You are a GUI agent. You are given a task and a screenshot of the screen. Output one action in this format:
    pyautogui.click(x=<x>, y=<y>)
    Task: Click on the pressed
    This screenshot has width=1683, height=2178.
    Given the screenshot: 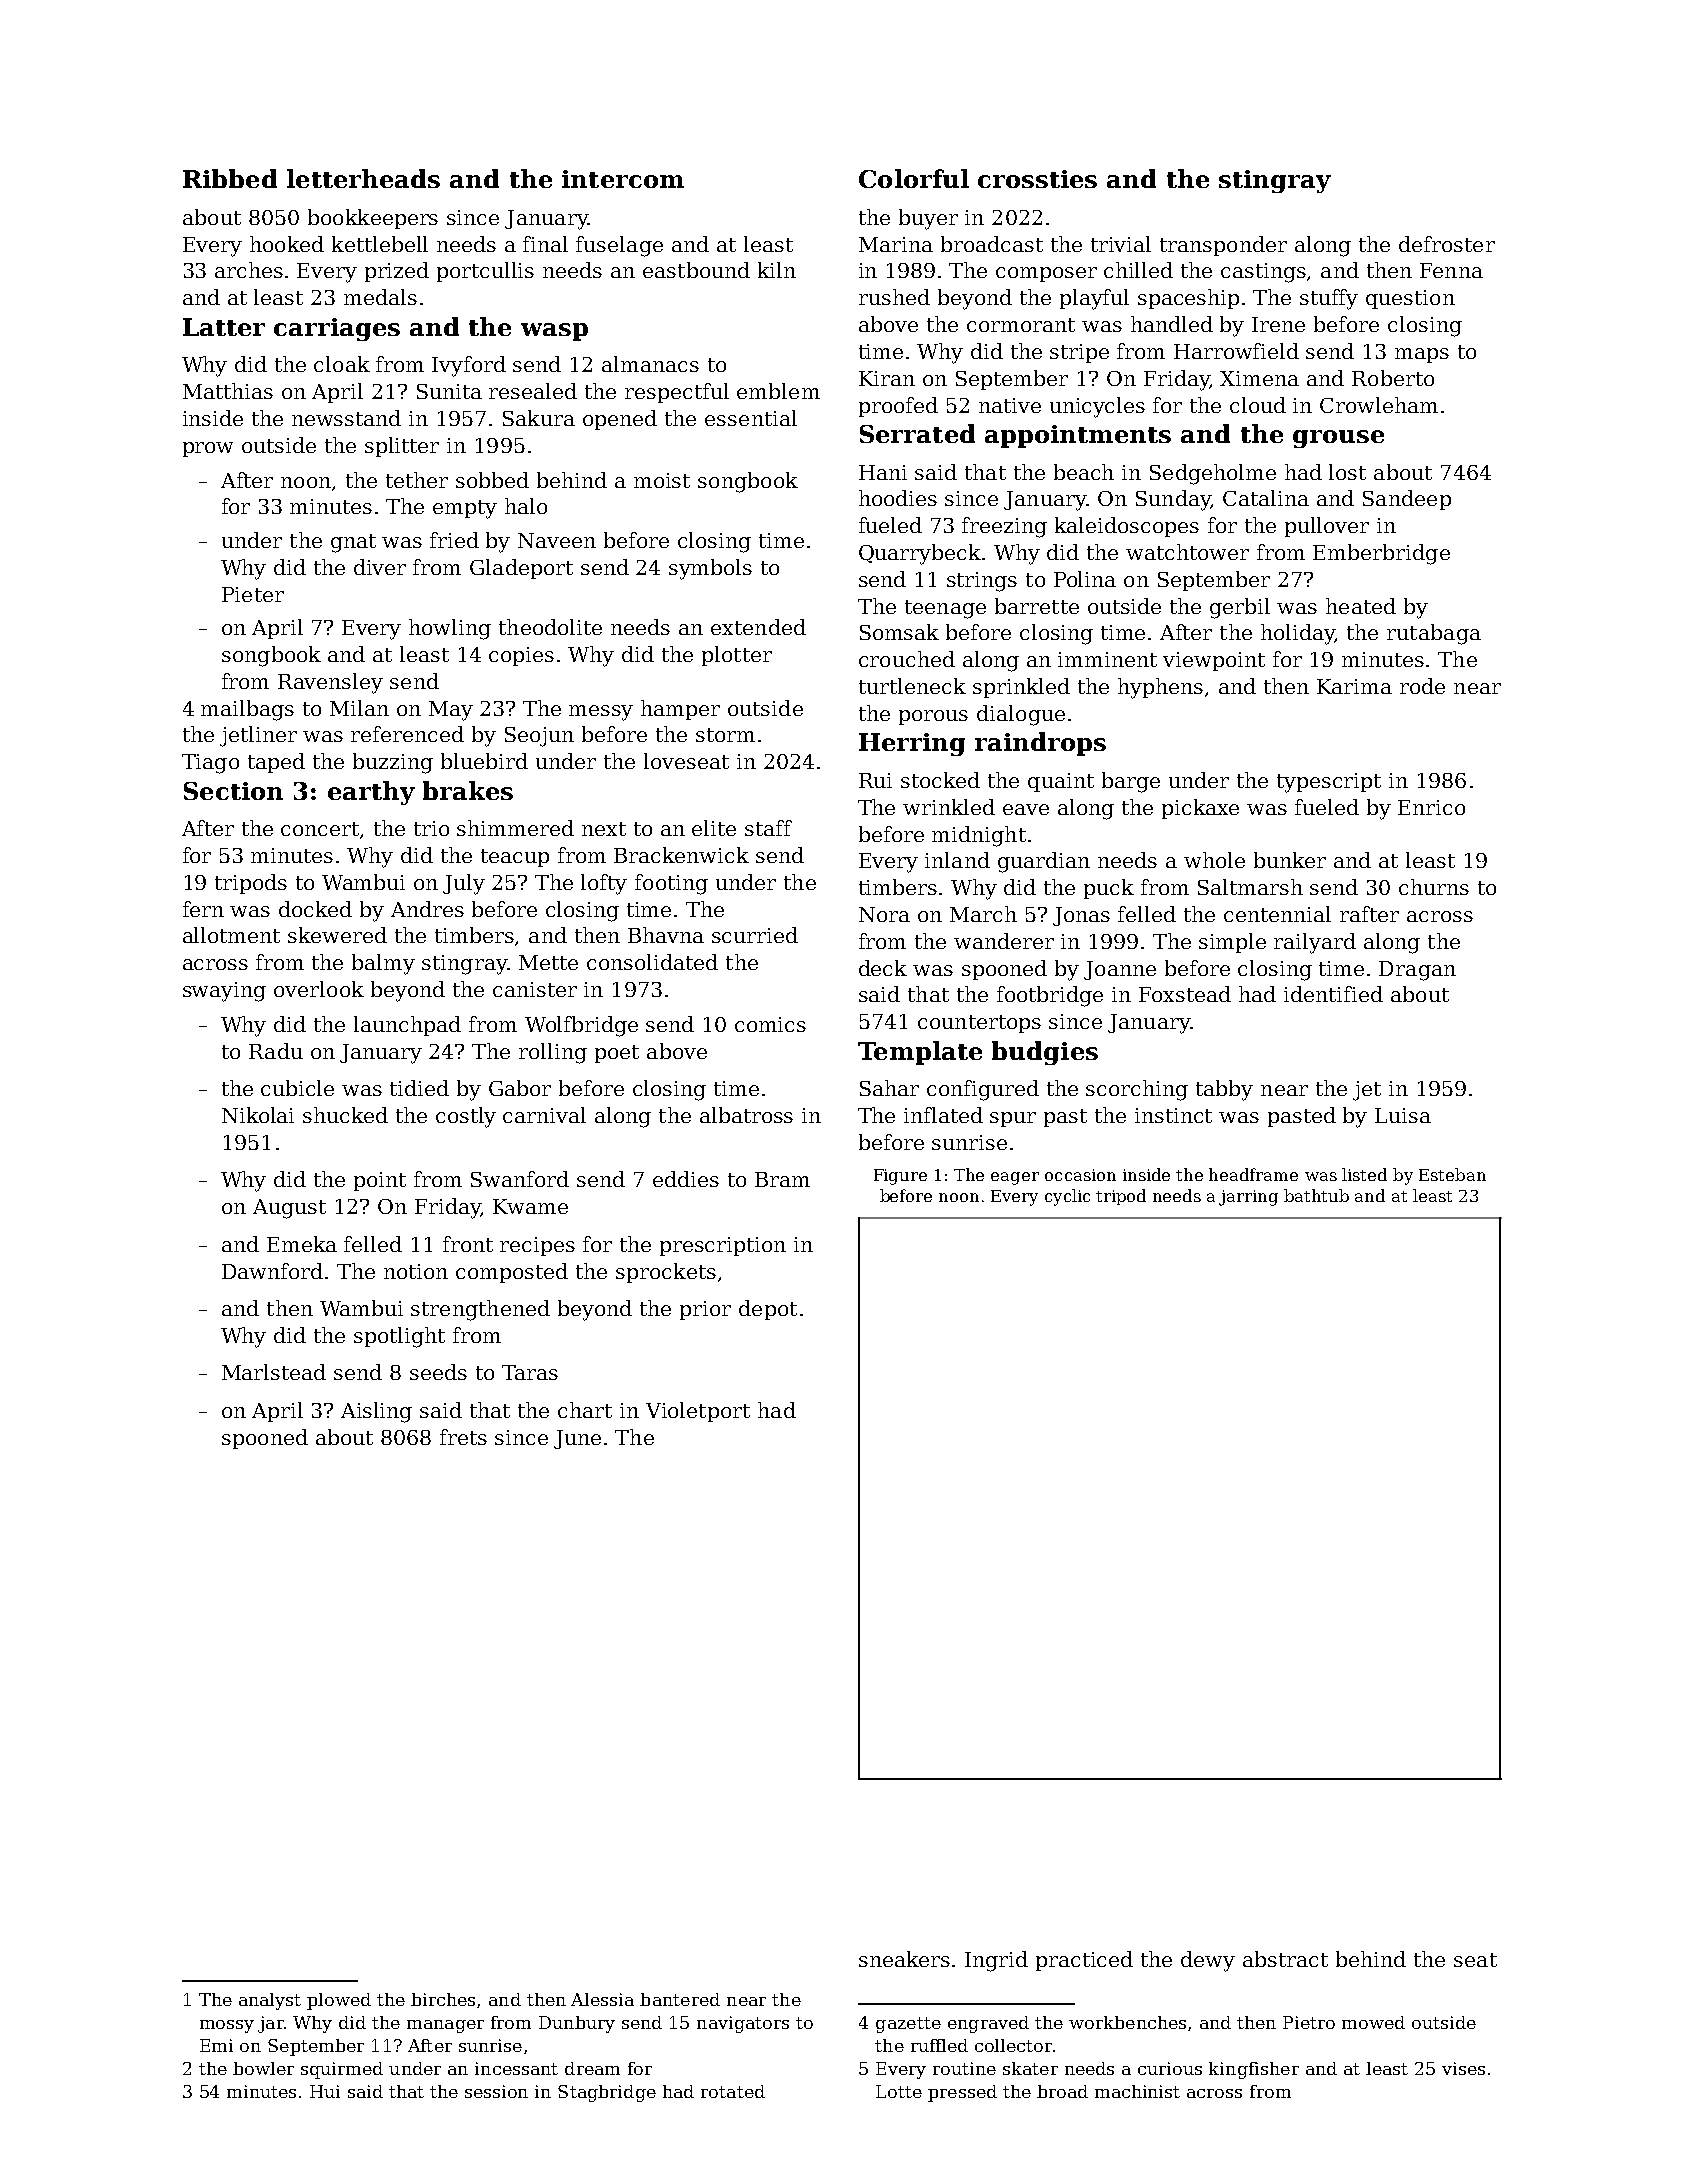 What is the action you would take?
    pyautogui.click(x=962, y=2093)
